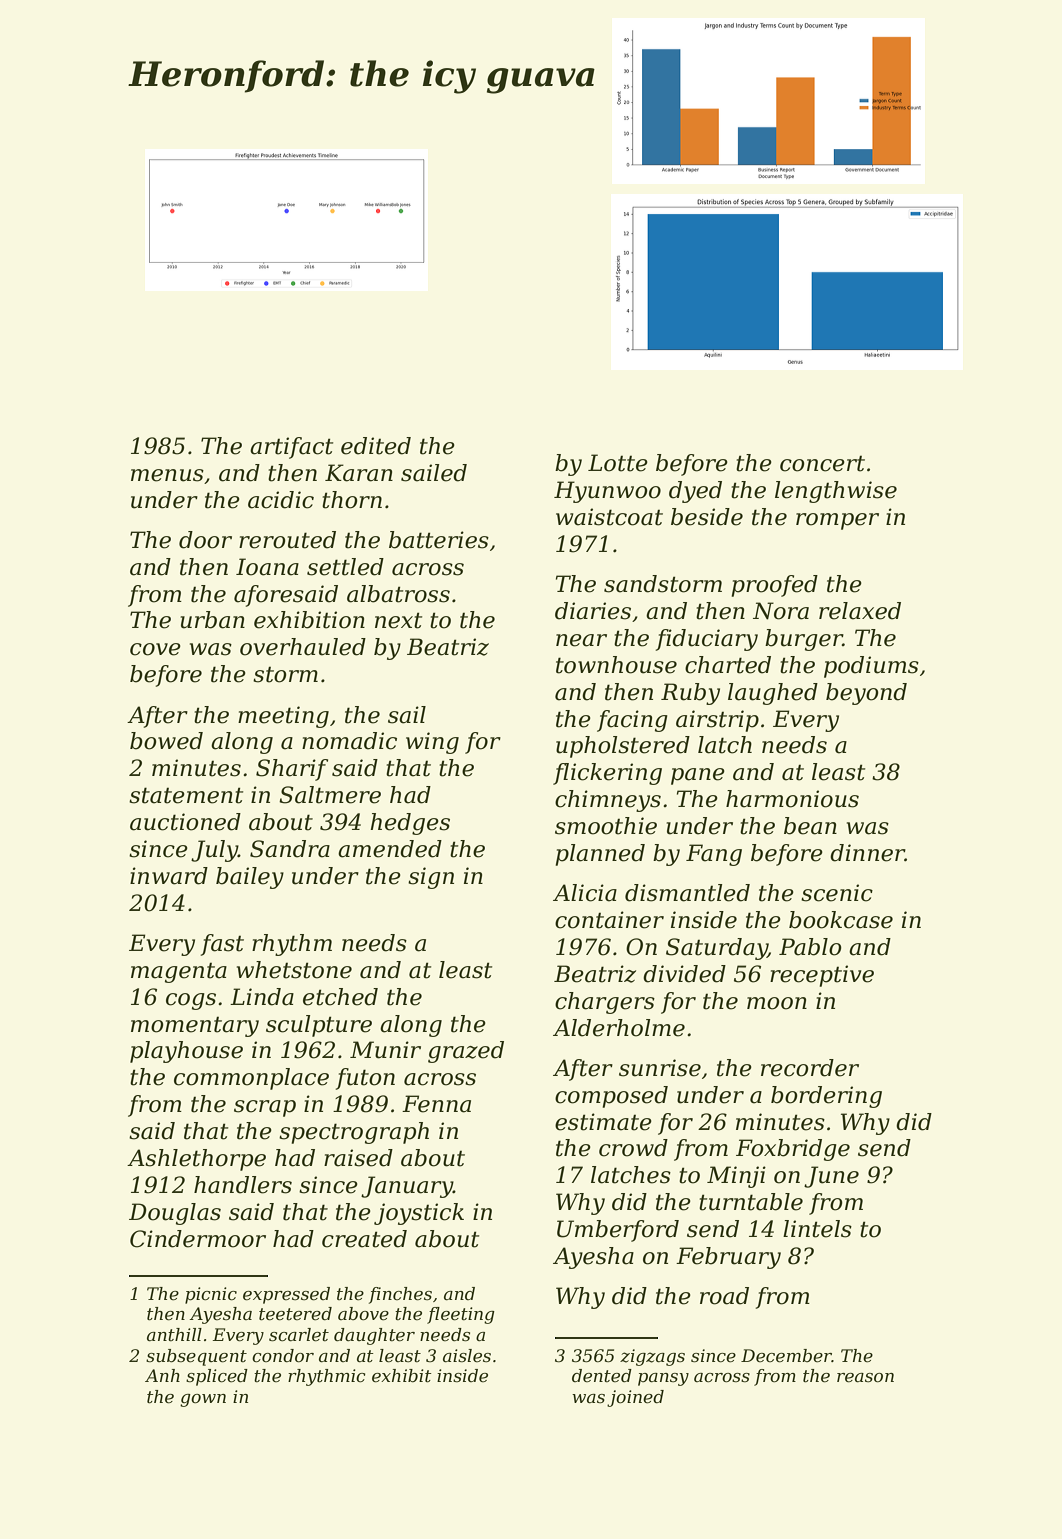 This image has height=1539, width=1062. What do you see at coordinates (690, 694) in the image?
I see `Ruby` at bounding box center [690, 694].
